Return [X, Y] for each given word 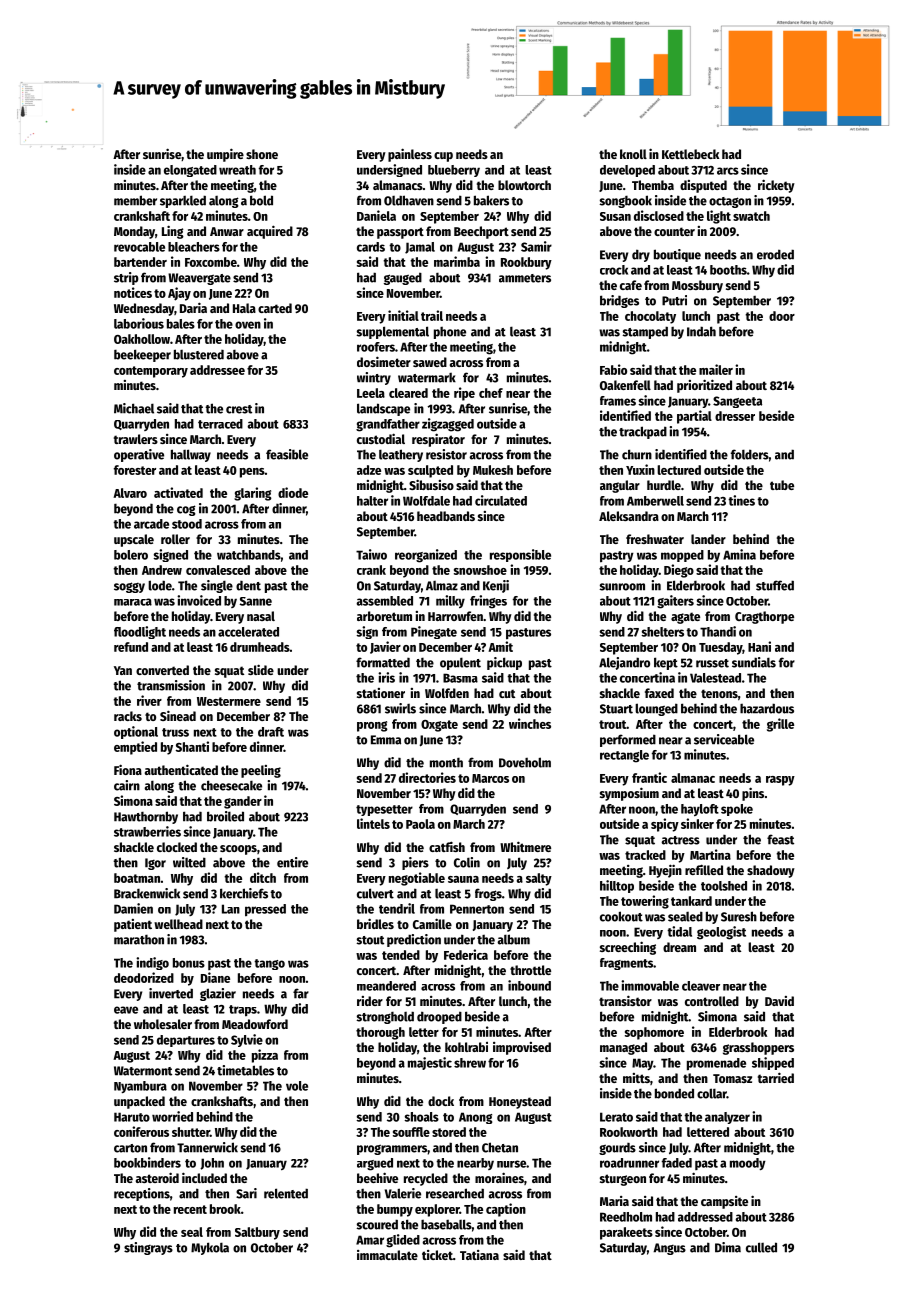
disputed [703, 186]
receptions [142, 1194]
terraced [220, 424]
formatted [383, 662]
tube [782, 485]
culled [761, 1247]
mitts [636, 1078]
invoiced [199, 600]
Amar [370, 1240]
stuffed [775, 585]
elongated [190, 171]
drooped [439, 1017]
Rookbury [526, 263]
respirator [438, 440]
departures [186, 1041]
